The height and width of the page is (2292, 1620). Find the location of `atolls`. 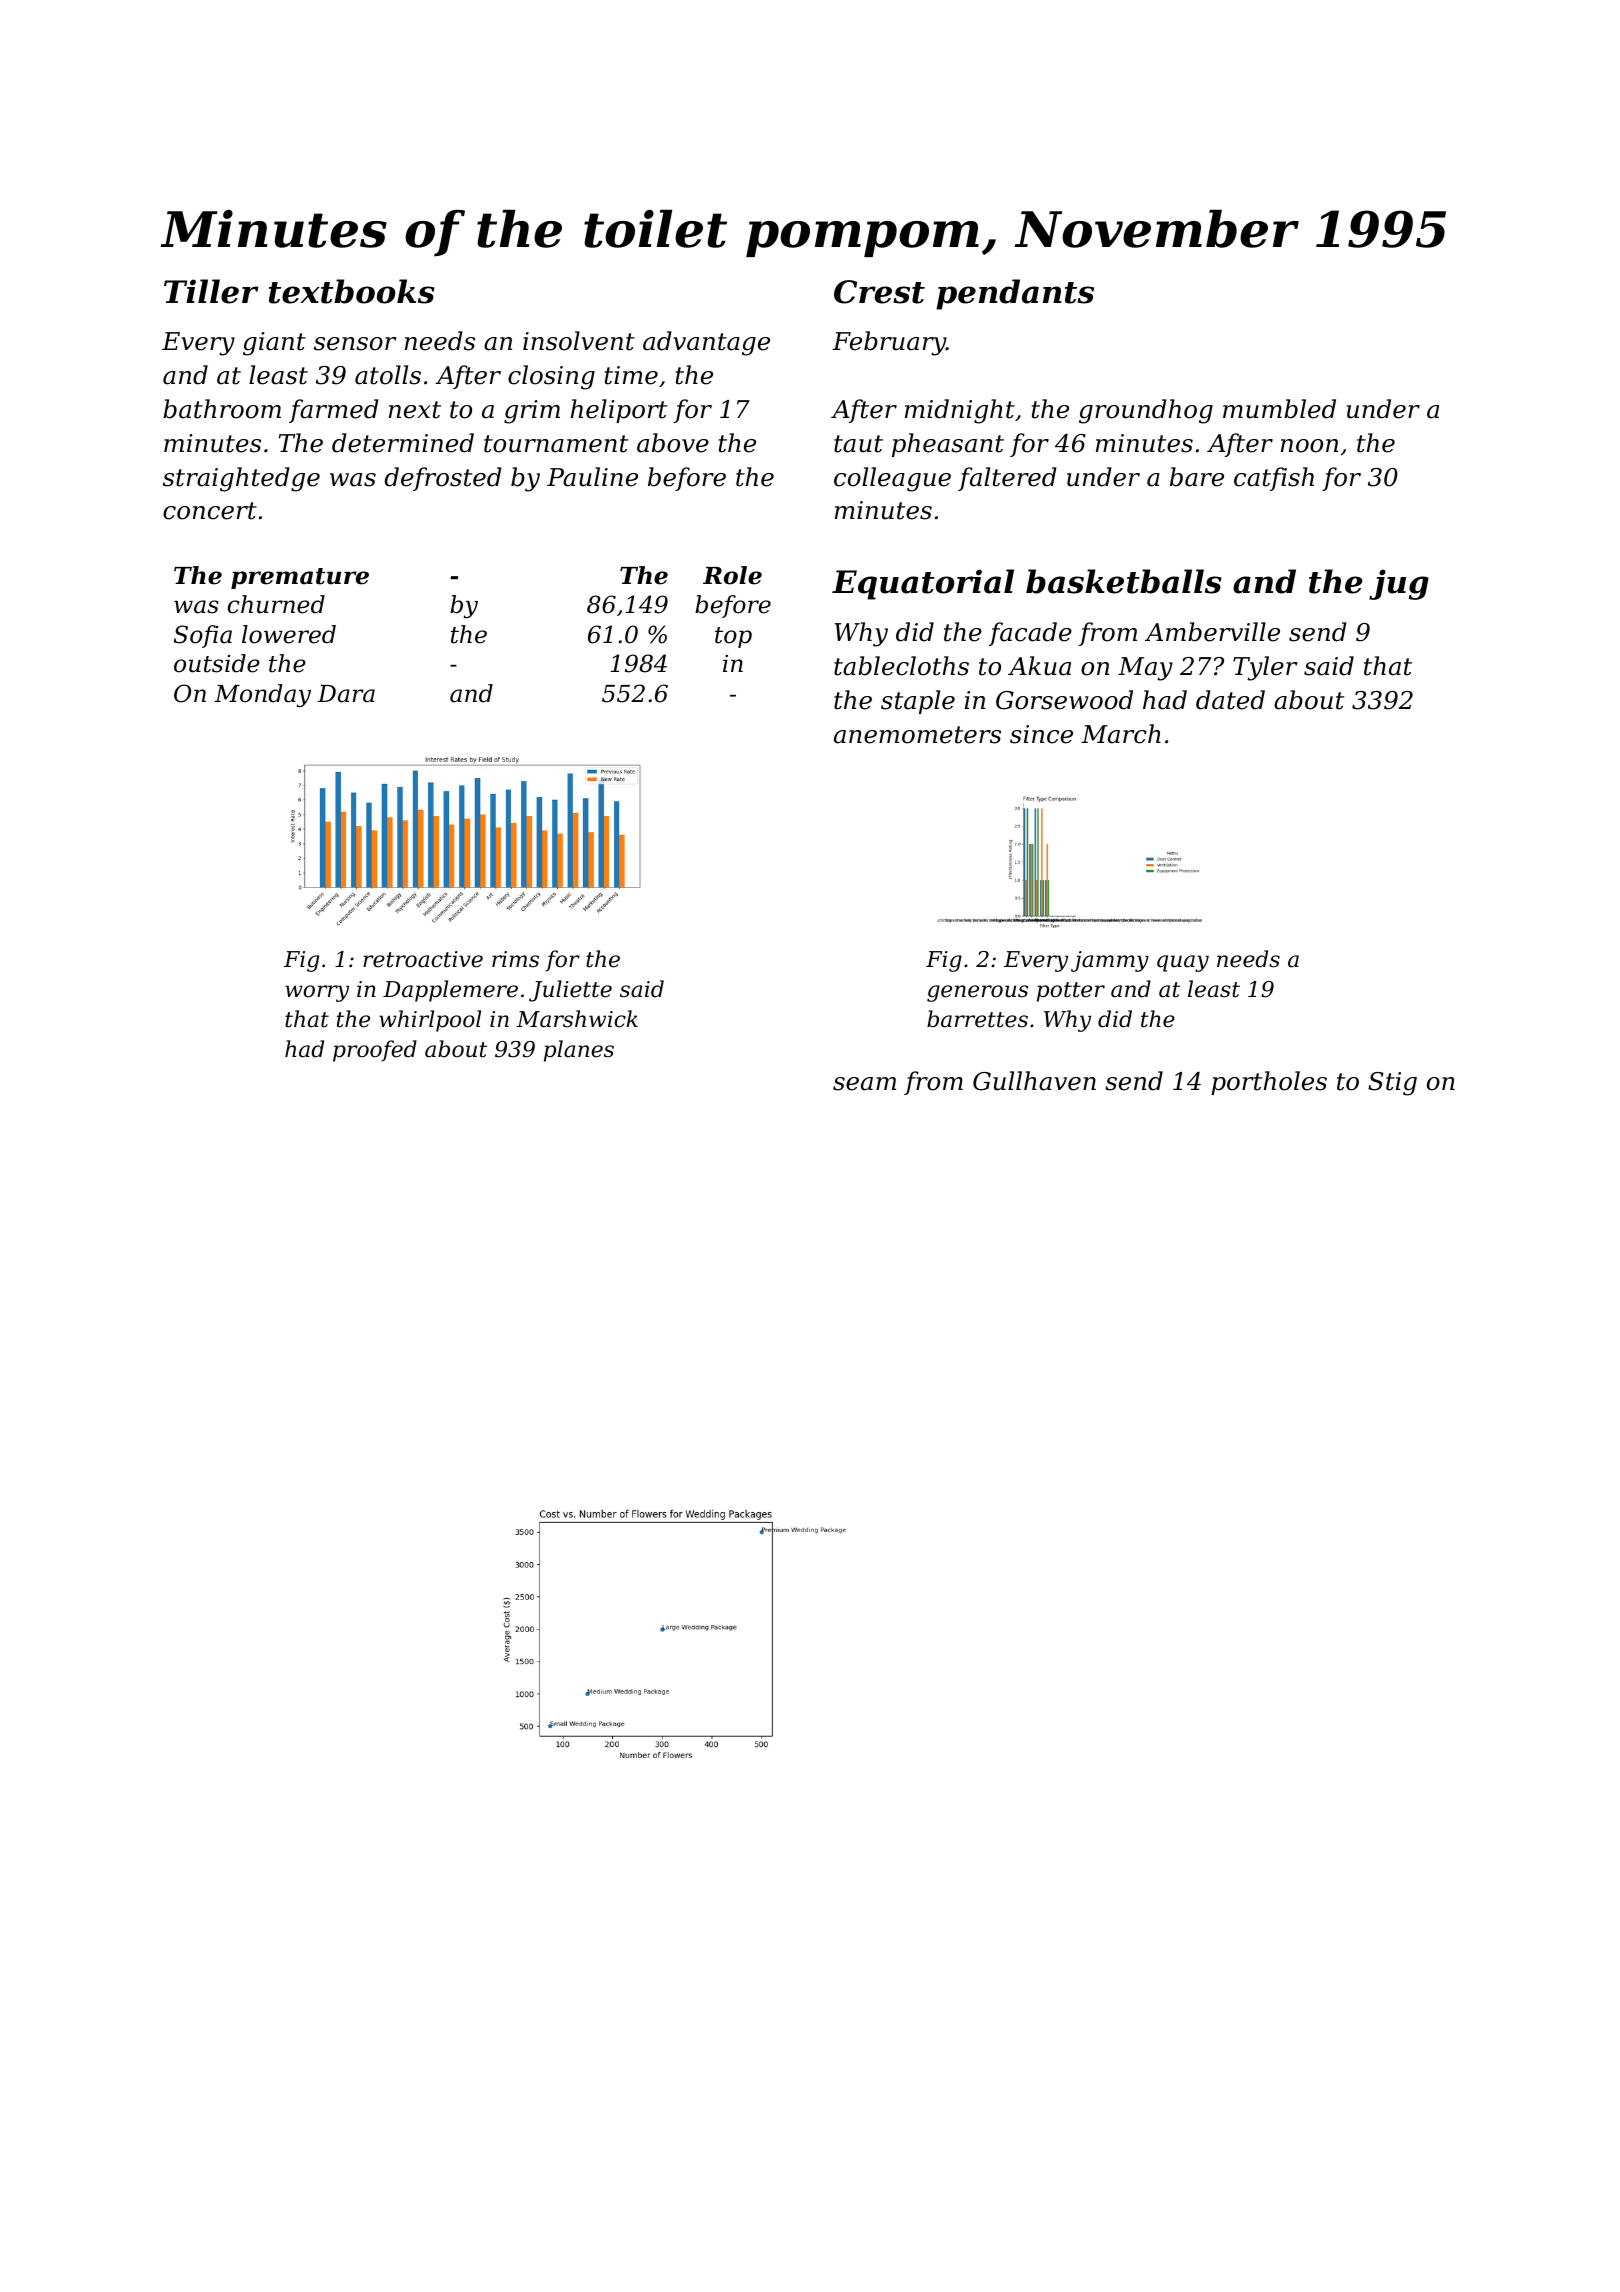

atolls is located at coordinates (388, 375).
